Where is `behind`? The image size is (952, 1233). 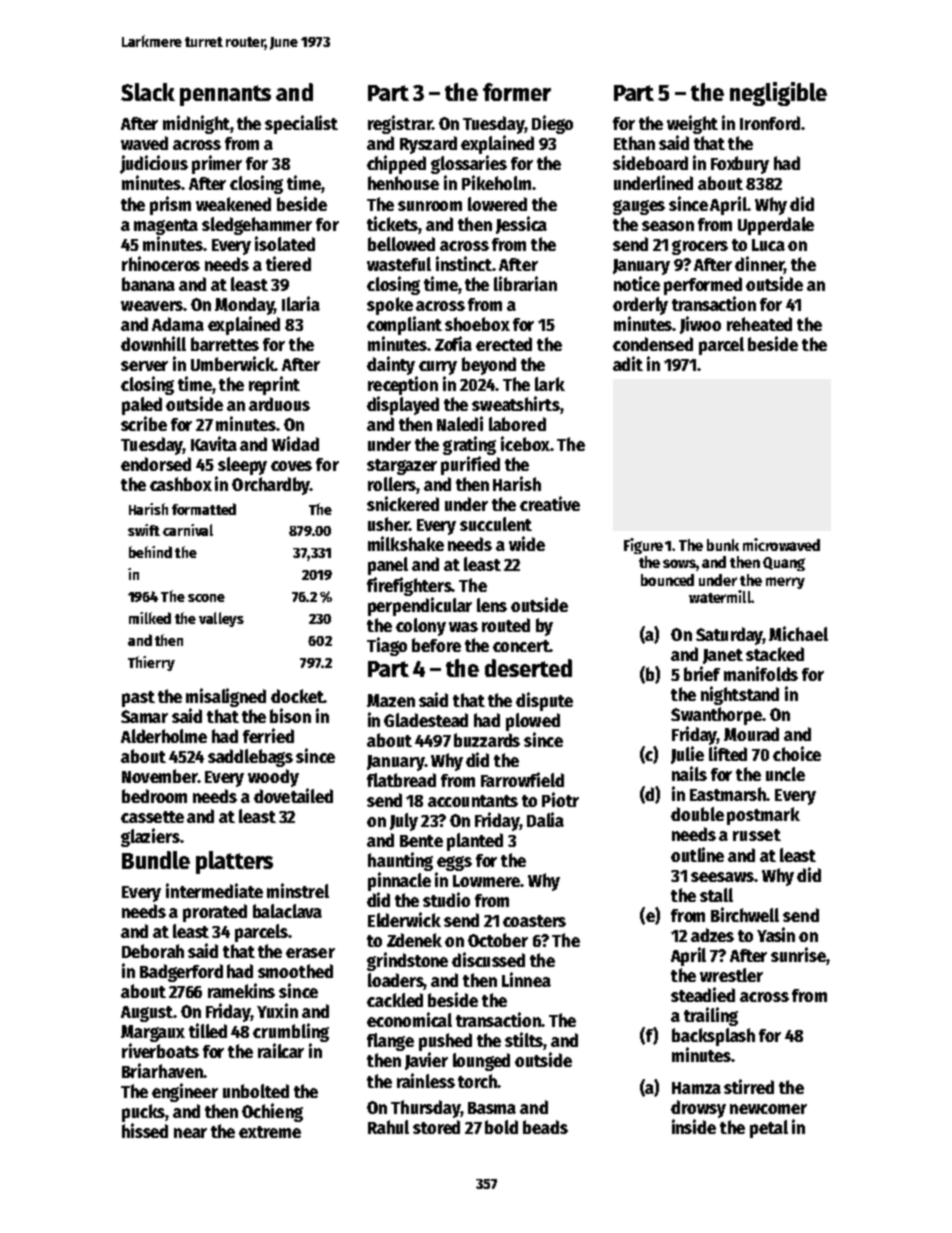 behind is located at coordinates (150, 552).
